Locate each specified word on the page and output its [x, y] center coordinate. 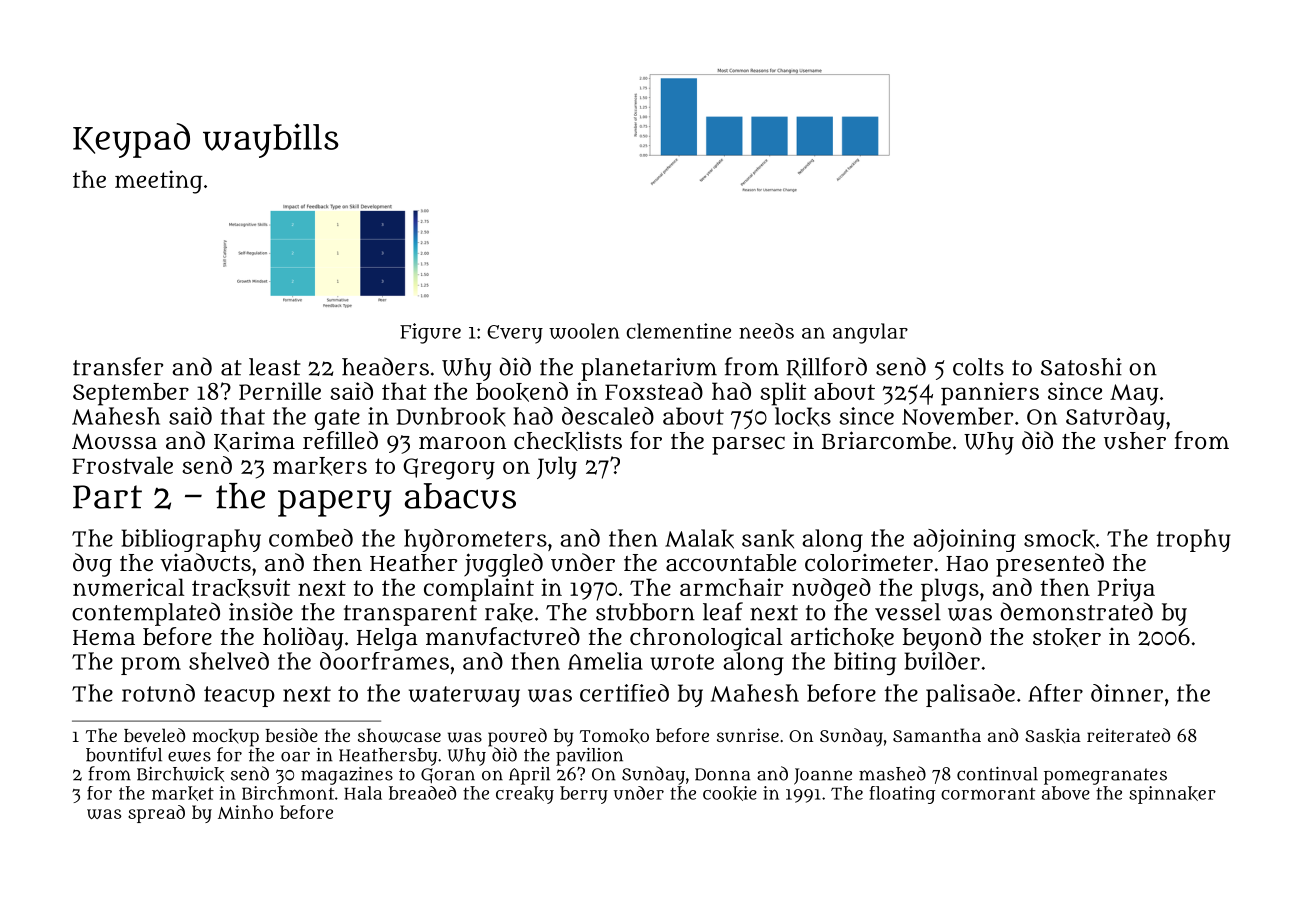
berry [584, 795]
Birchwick [180, 774]
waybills [271, 140]
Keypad [131, 140]
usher [1135, 440]
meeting [159, 182]
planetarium [649, 369]
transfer [118, 366]
